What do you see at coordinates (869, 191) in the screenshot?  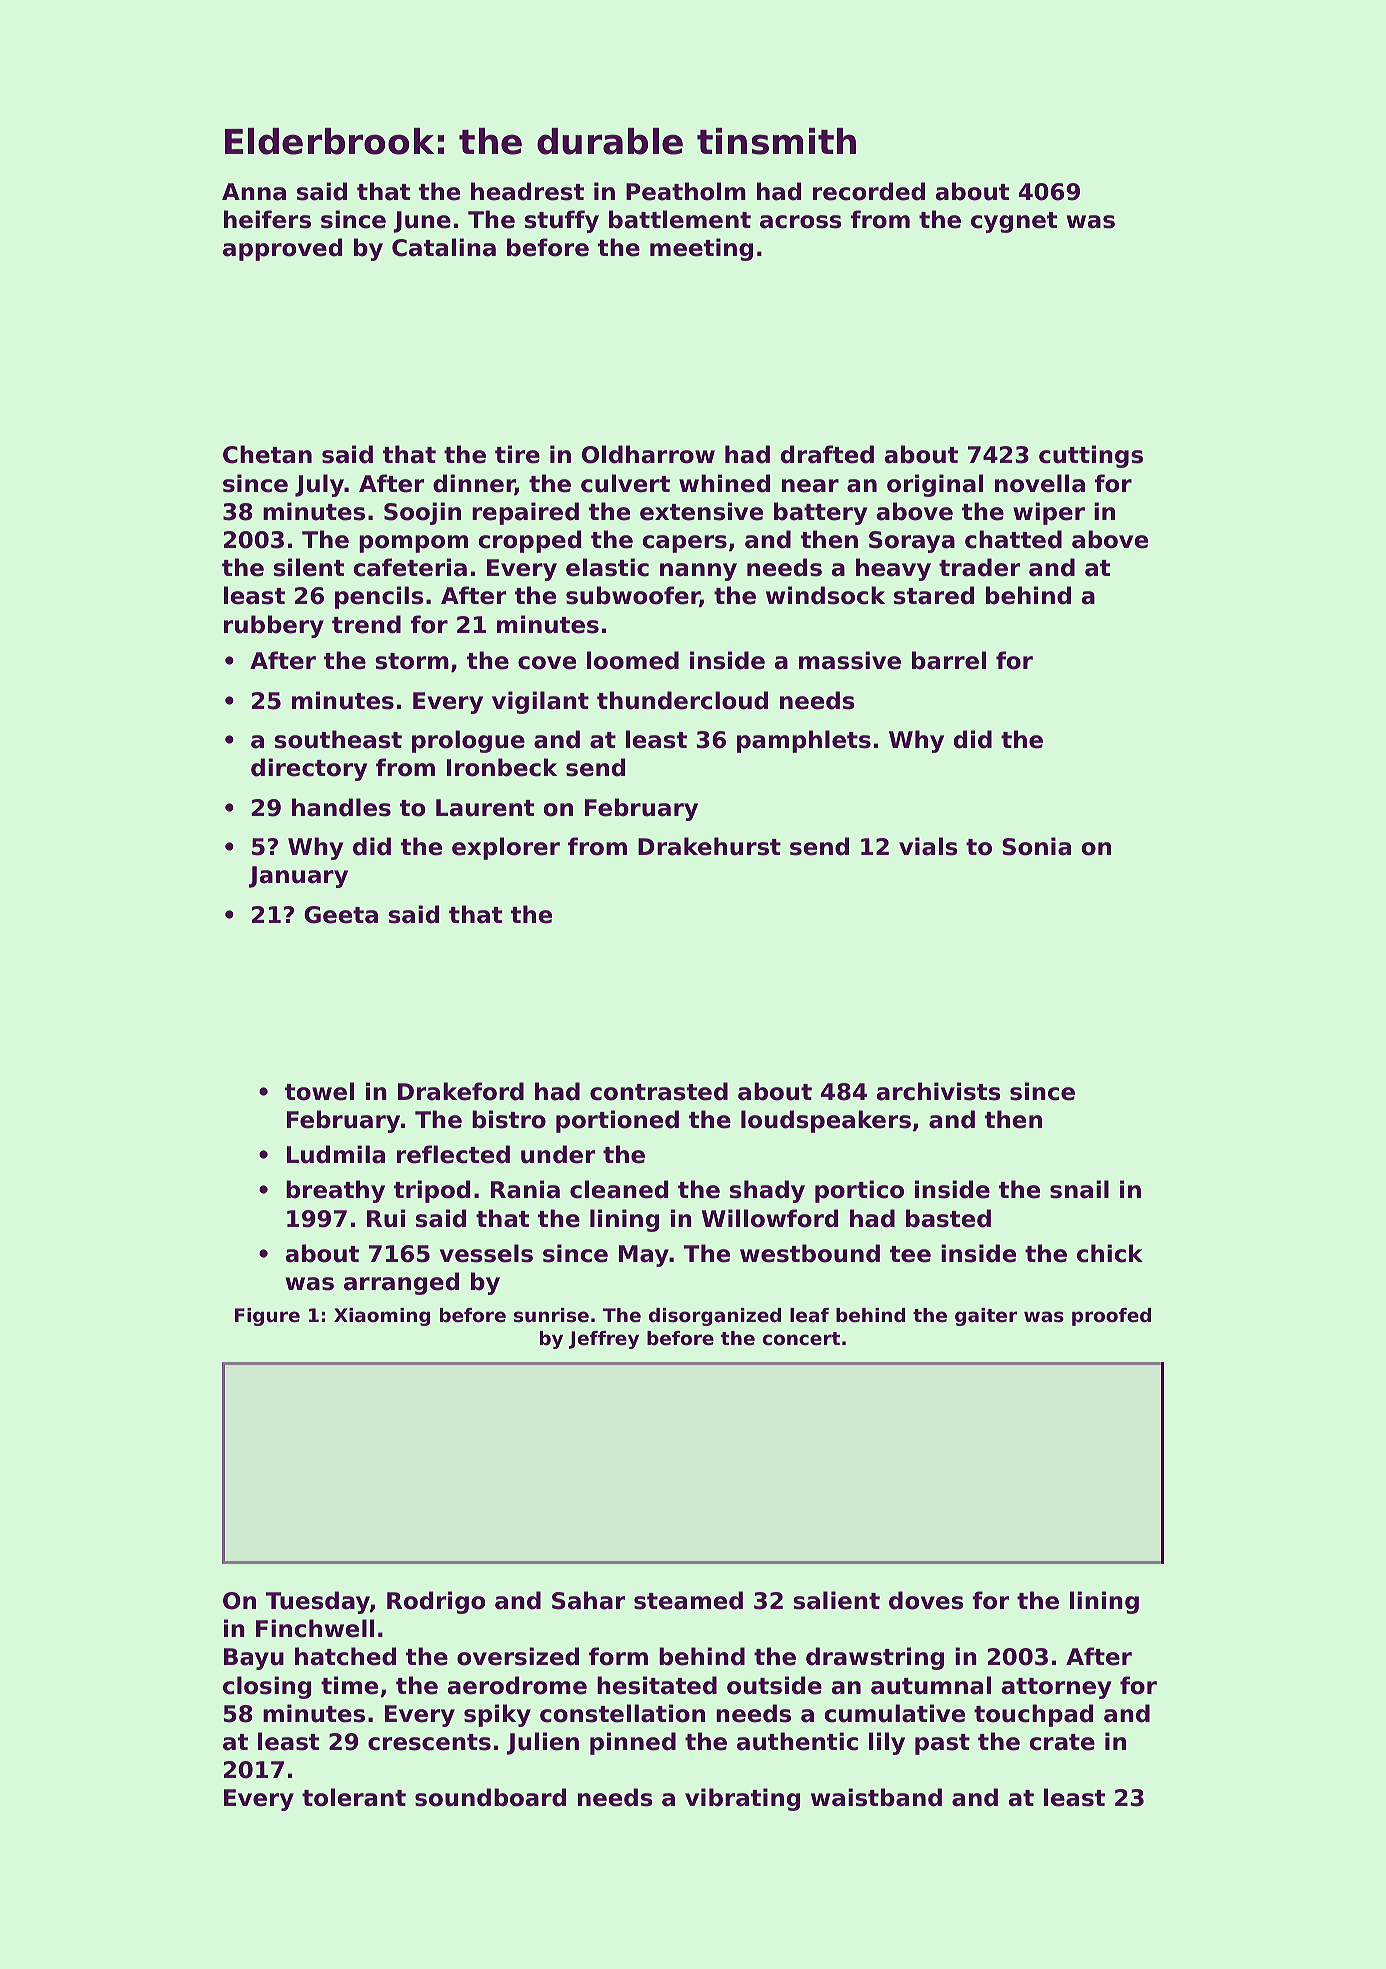 I see `recorded` at bounding box center [869, 191].
